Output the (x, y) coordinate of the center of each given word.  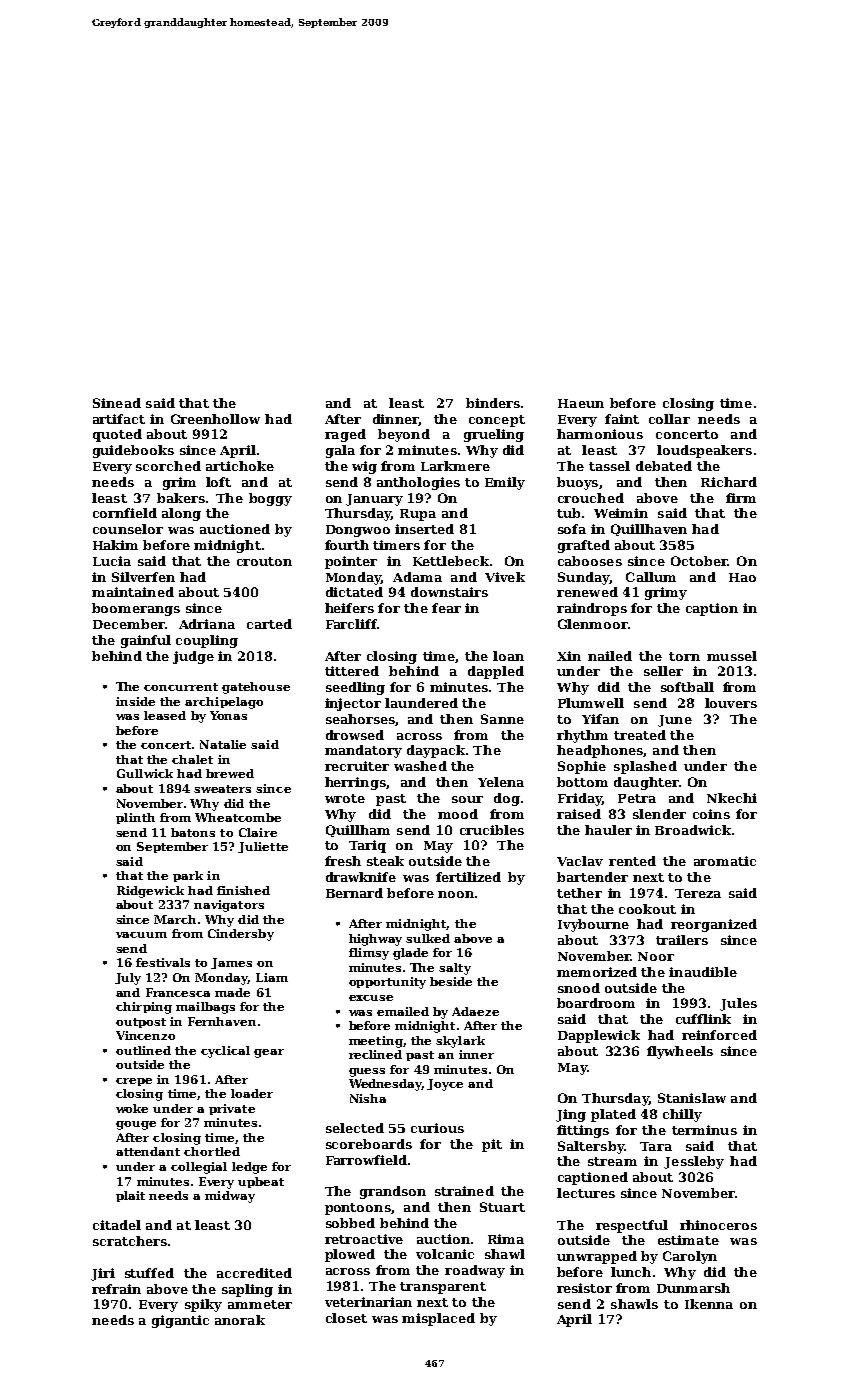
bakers (181, 498)
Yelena (501, 782)
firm (741, 498)
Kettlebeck (451, 561)
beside (451, 981)
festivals (163, 962)
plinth (135, 818)
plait (130, 1196)
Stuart (502, 1207)
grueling (494, 435)
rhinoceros (718, 1225)
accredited (254, 1273)
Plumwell (591, 703)
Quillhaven (649, 530)
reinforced (719, 1035)
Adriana (207, 624)
